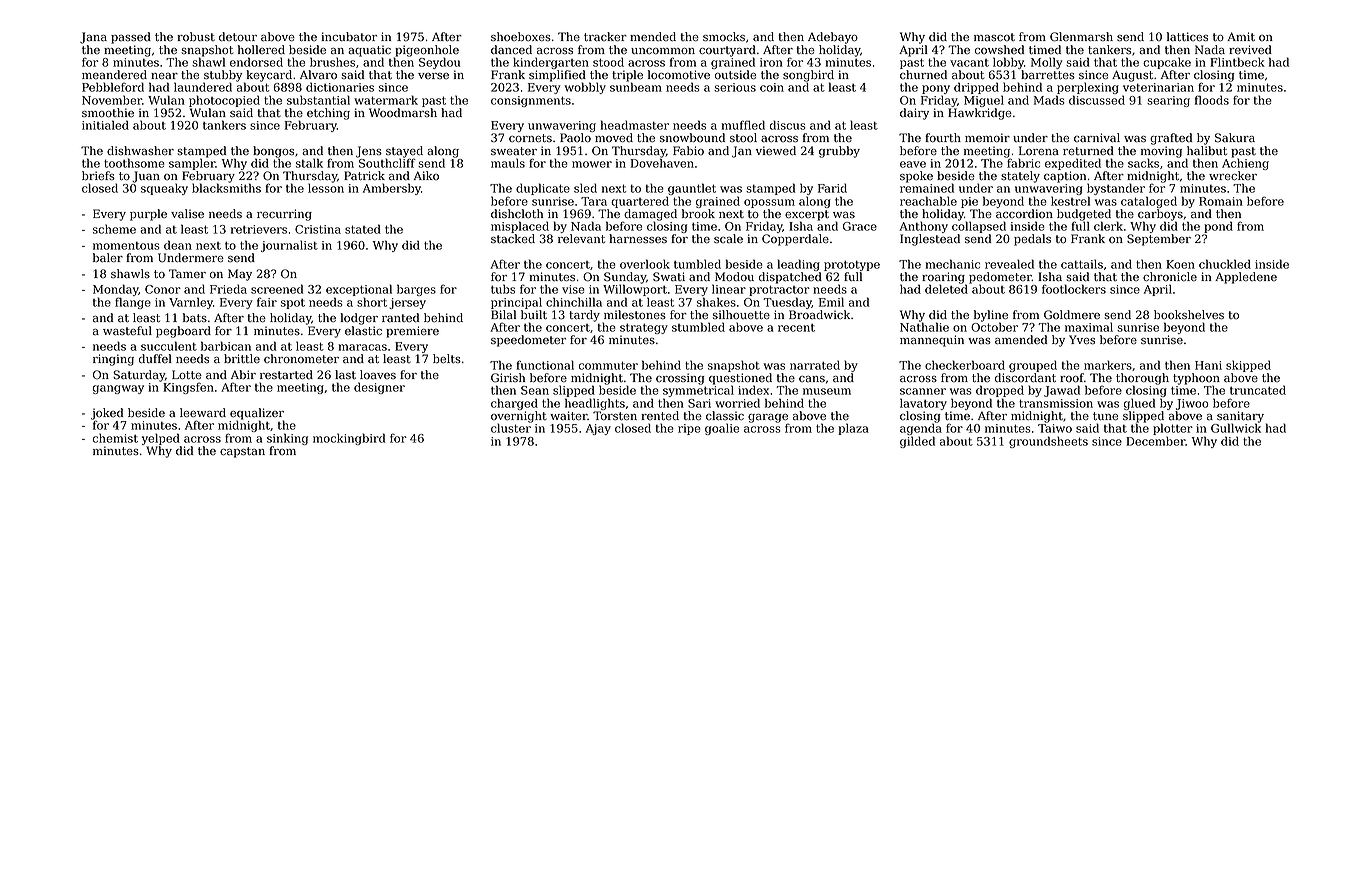  I want to click on hollered, so click(261, 49).
